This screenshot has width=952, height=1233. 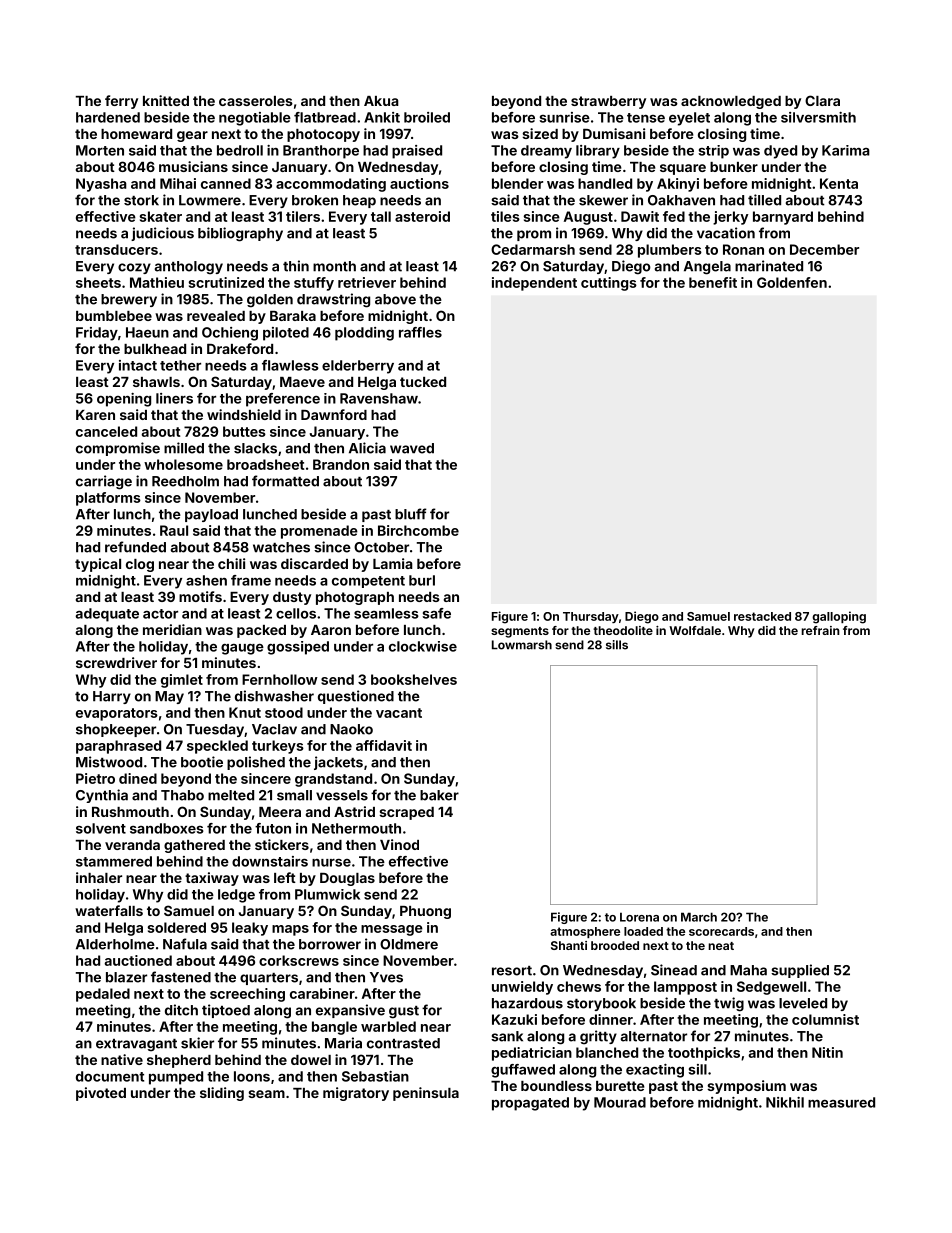 What do you see at coordinates (412, 448) in the screenshot?
I see `waved` at bounding box center [412, 448].
